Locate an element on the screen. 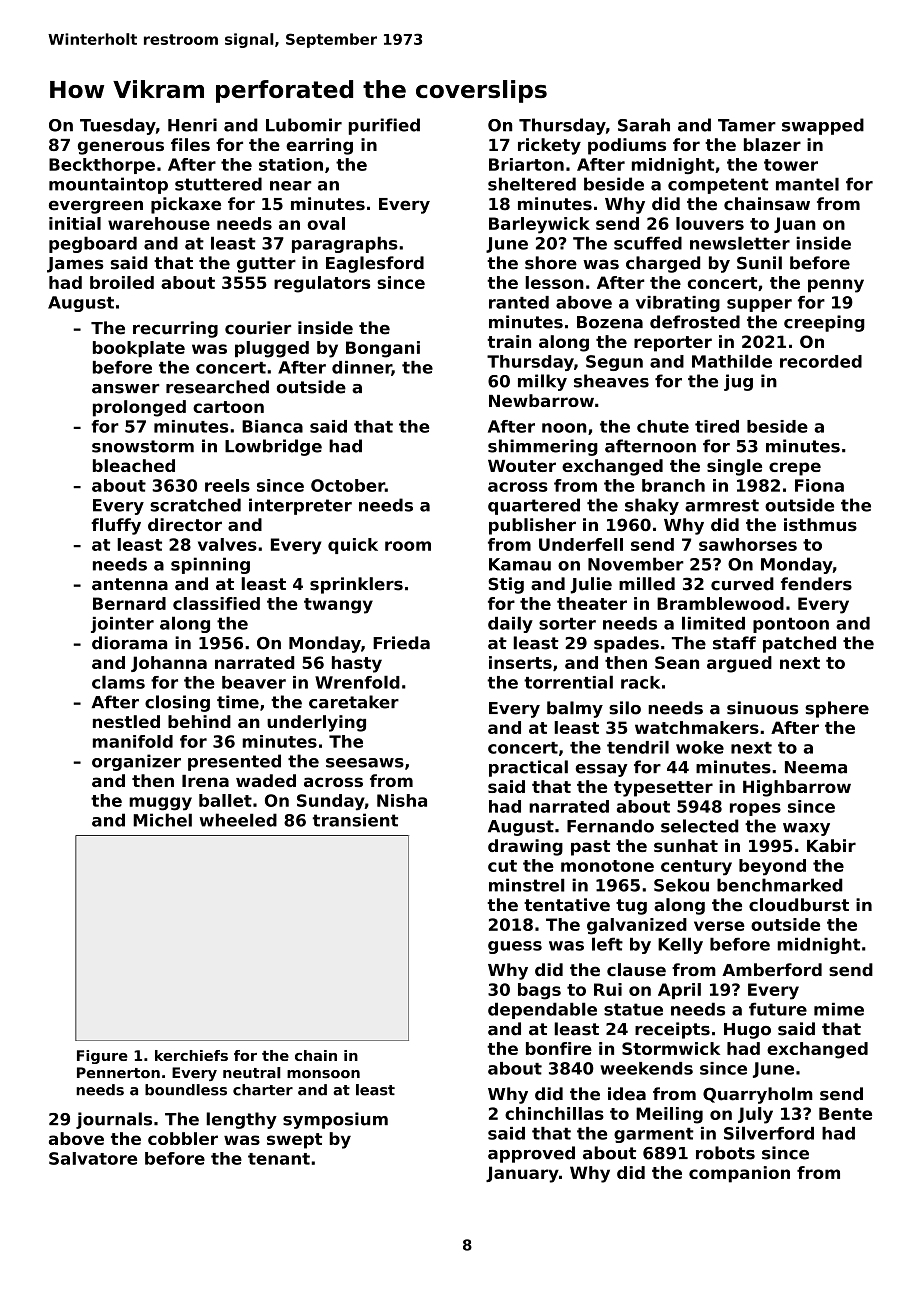  daily is located at coordinates (510, 624).
